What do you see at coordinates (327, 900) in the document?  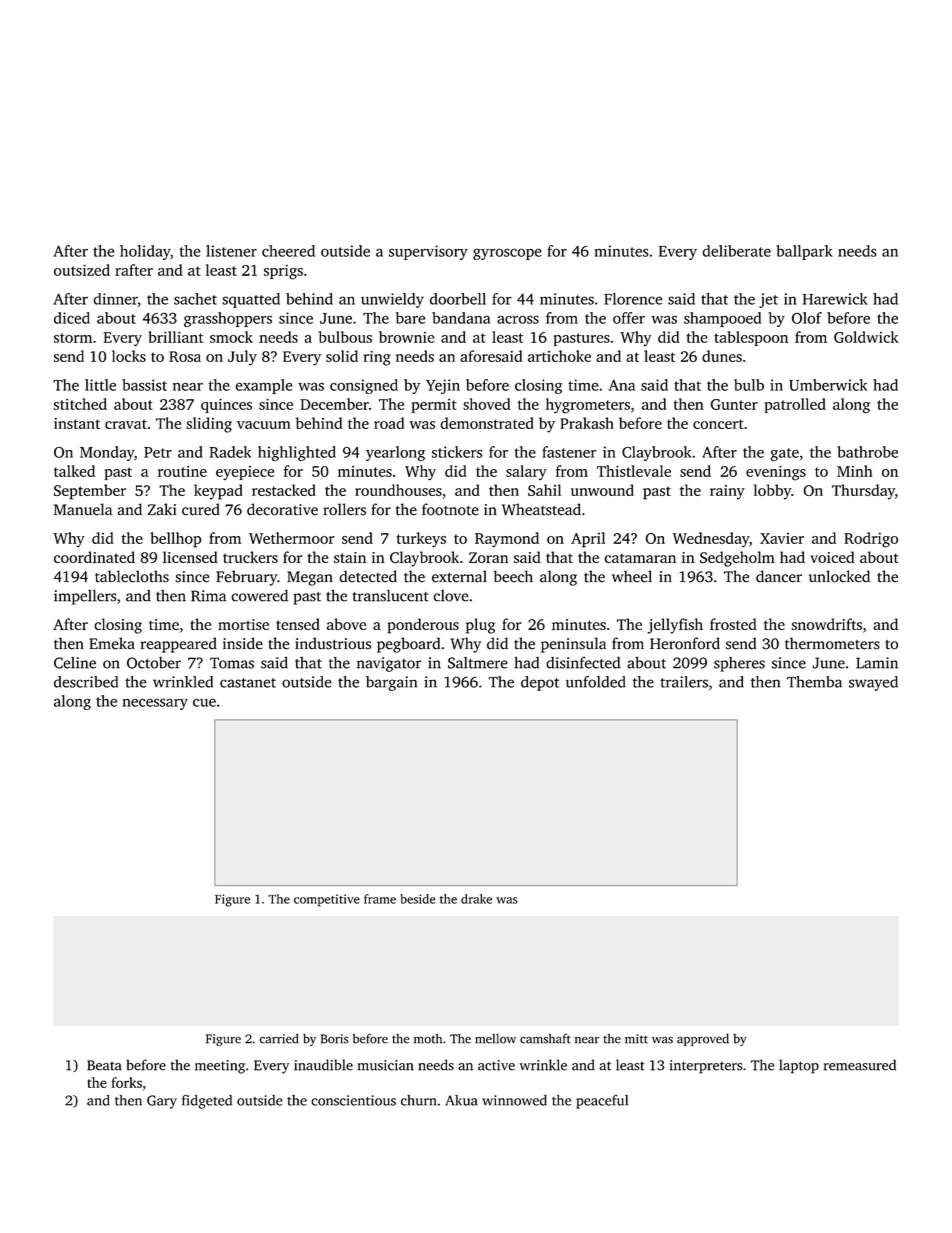 I see `competitive` at bounding box center [327, 900].
